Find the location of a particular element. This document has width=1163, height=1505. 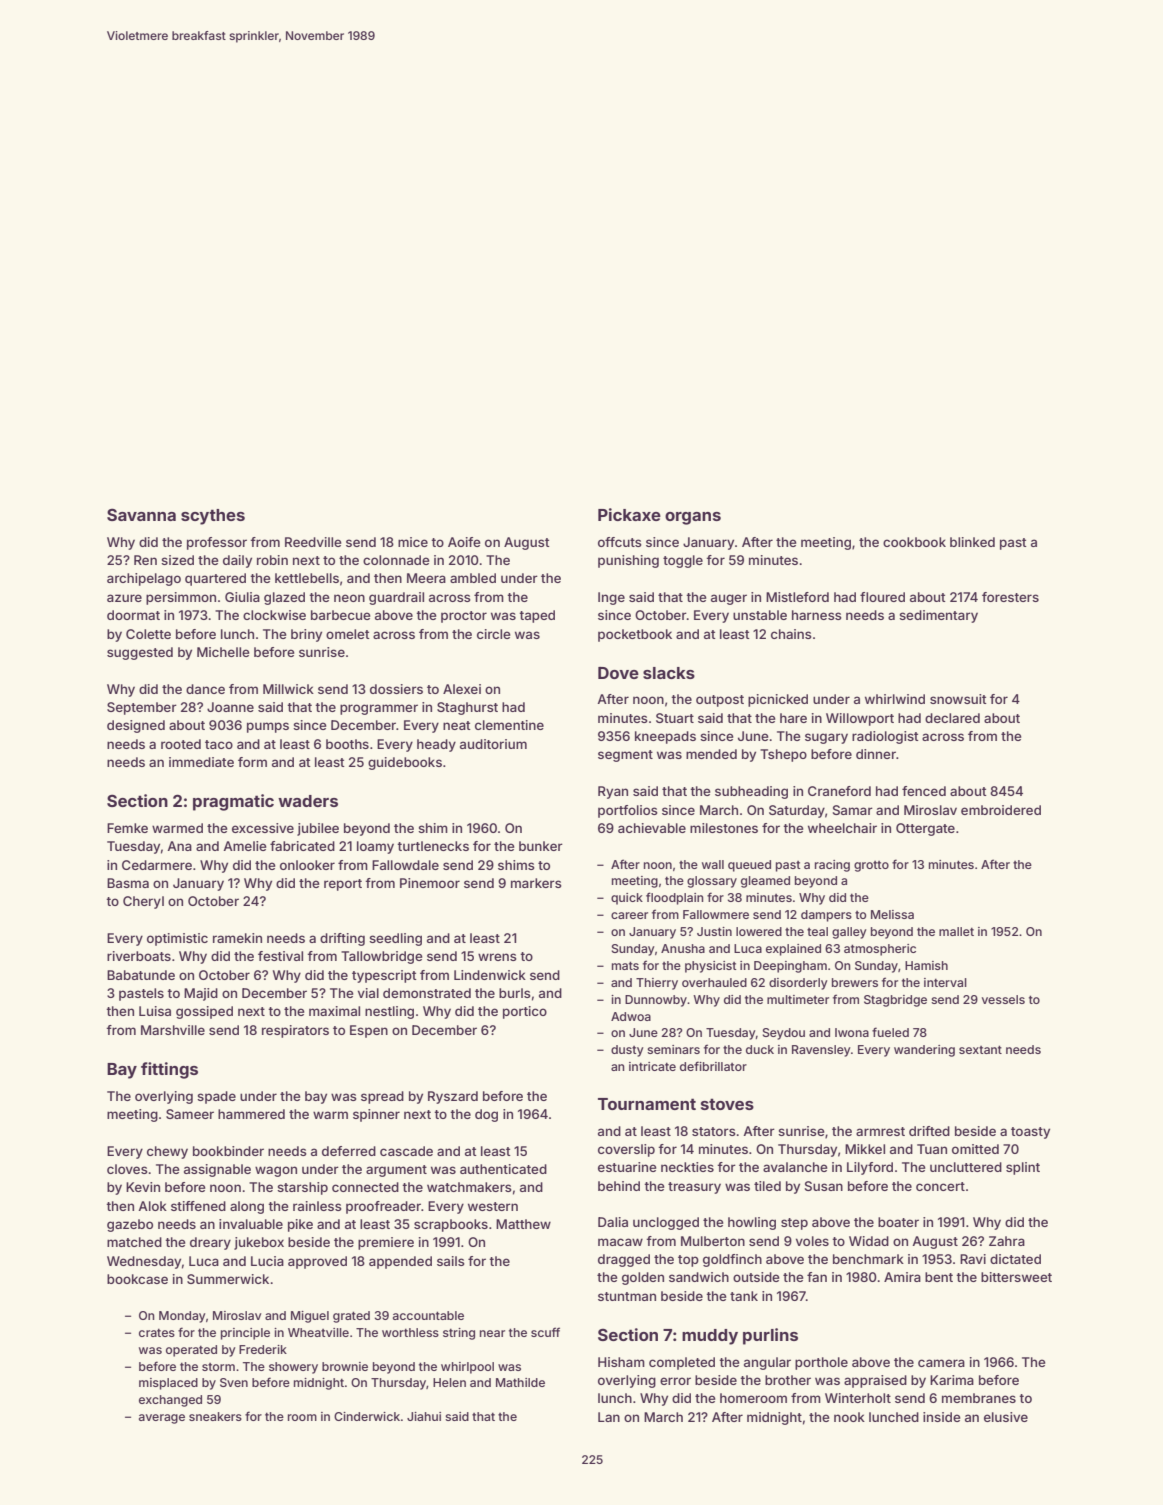

declared is located at coordinates (952, 718).
